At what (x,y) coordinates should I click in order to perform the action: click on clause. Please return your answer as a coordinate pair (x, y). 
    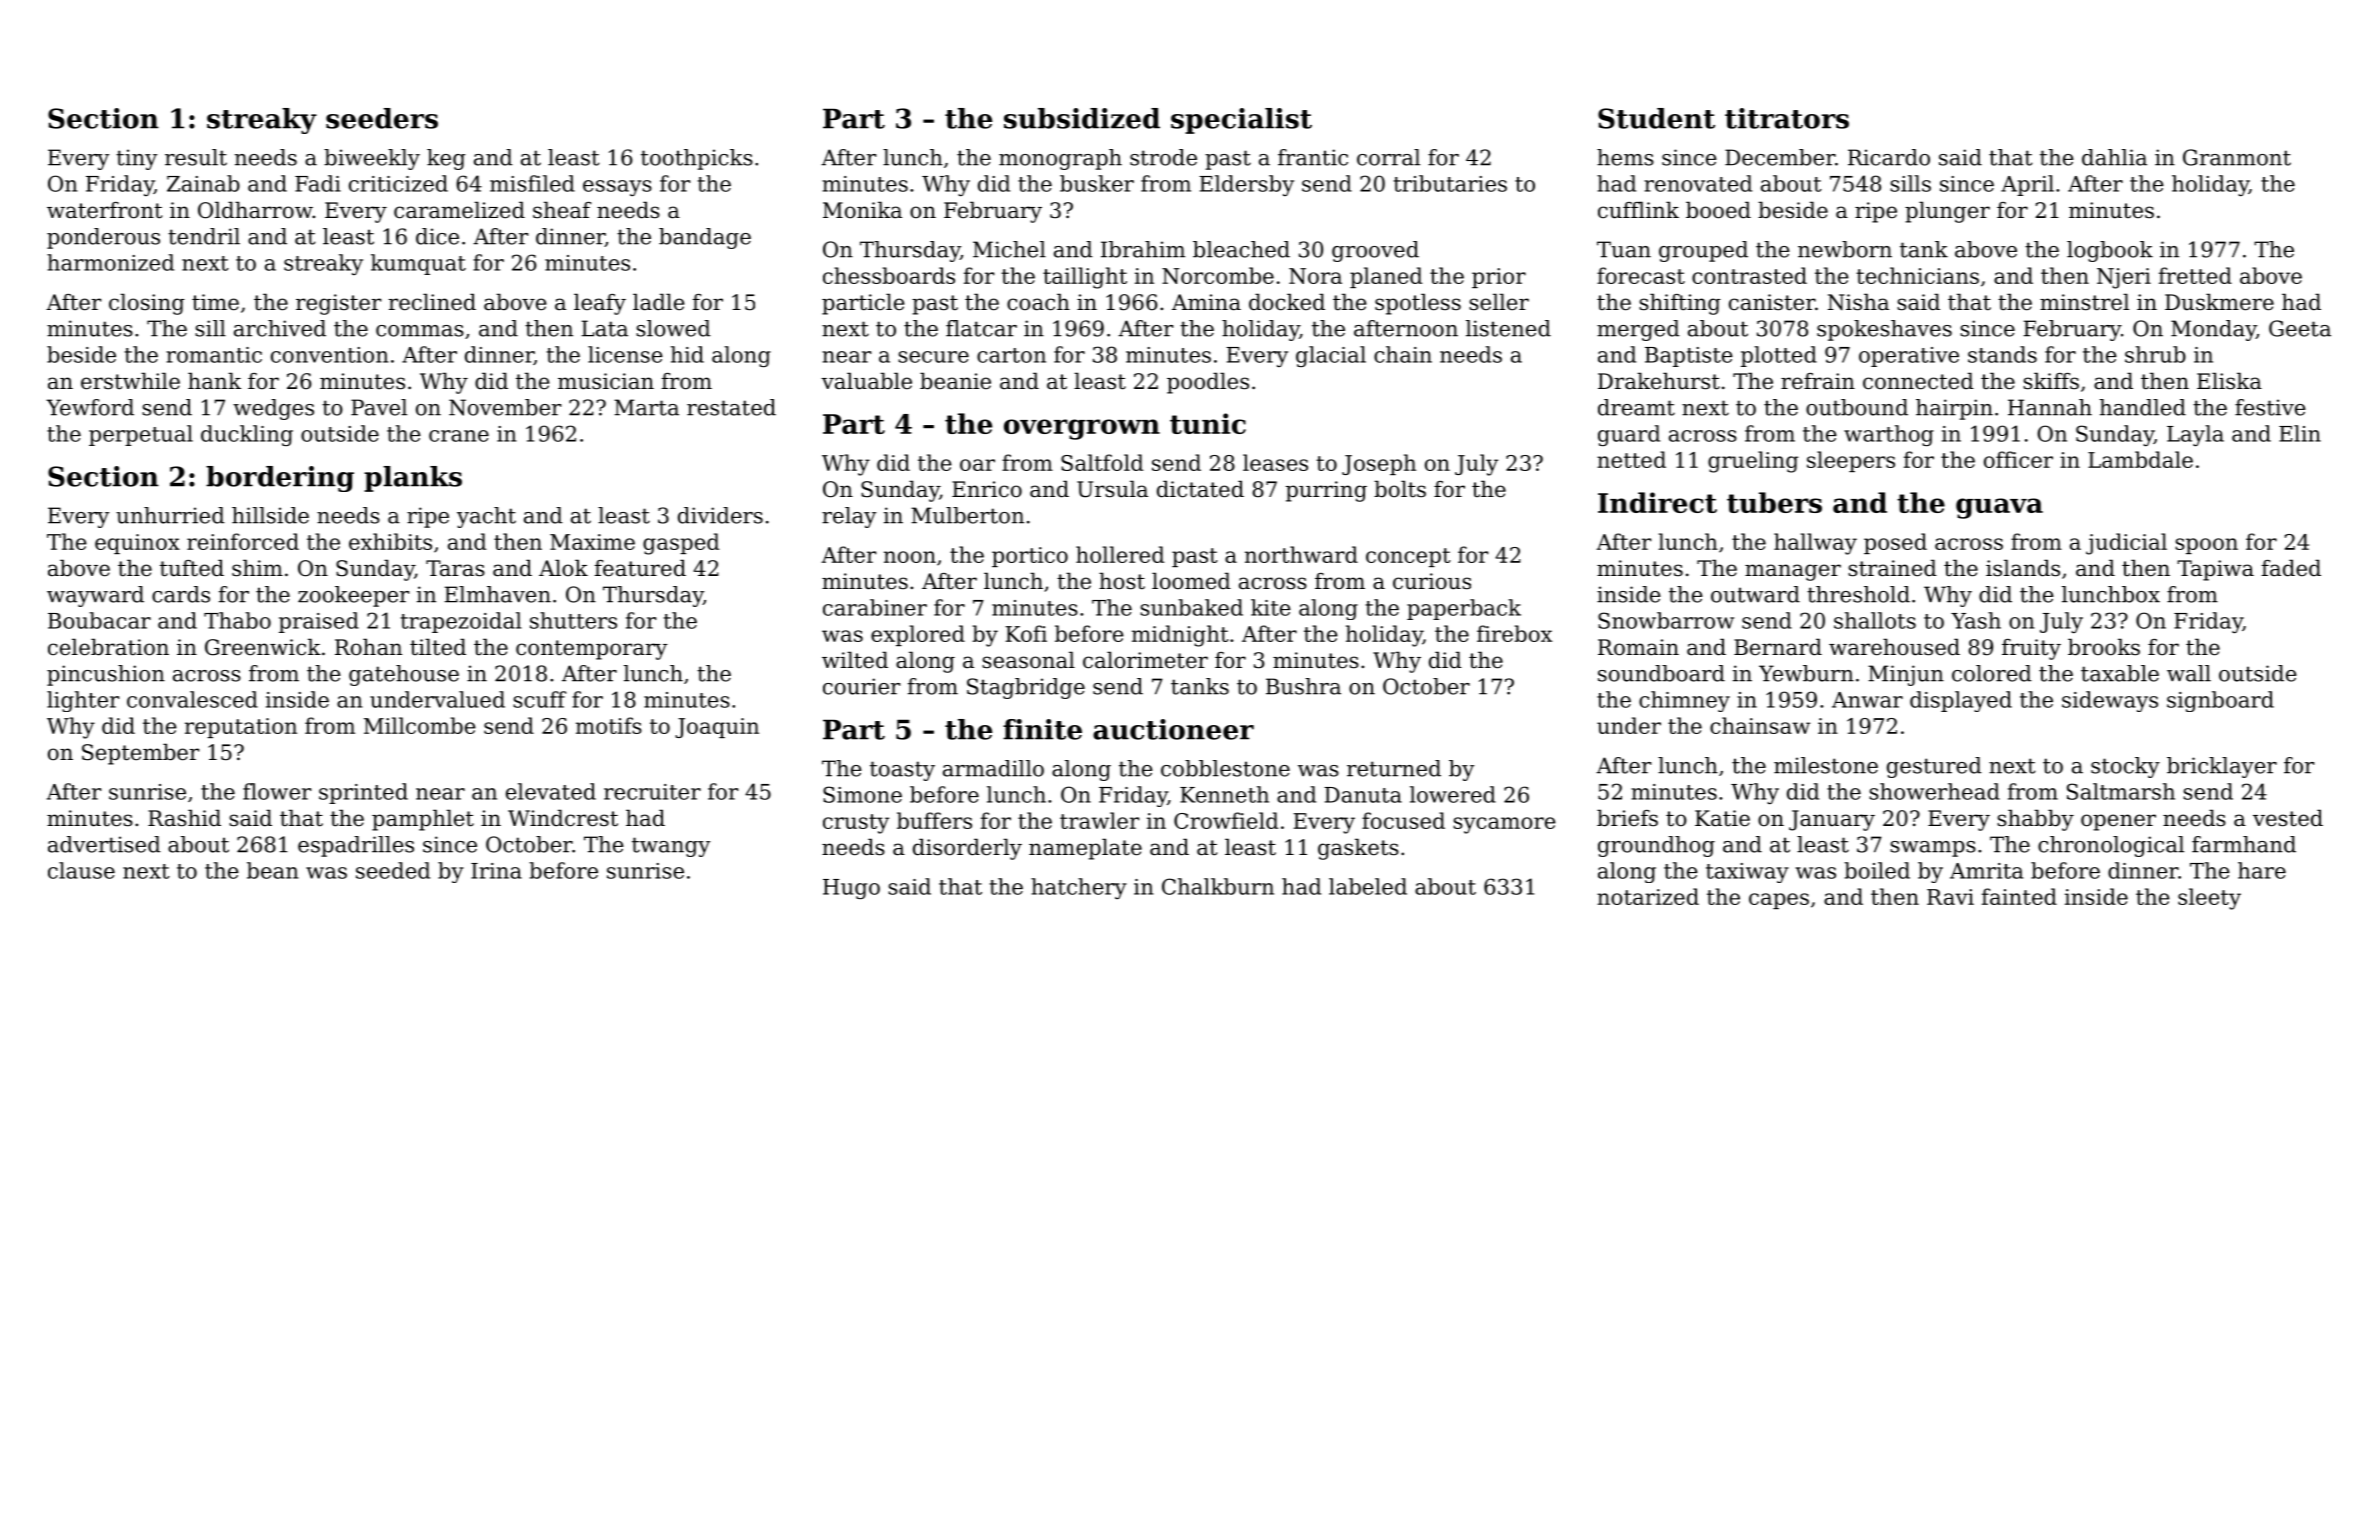
    Looking at the image, I should click on (81, 870).
